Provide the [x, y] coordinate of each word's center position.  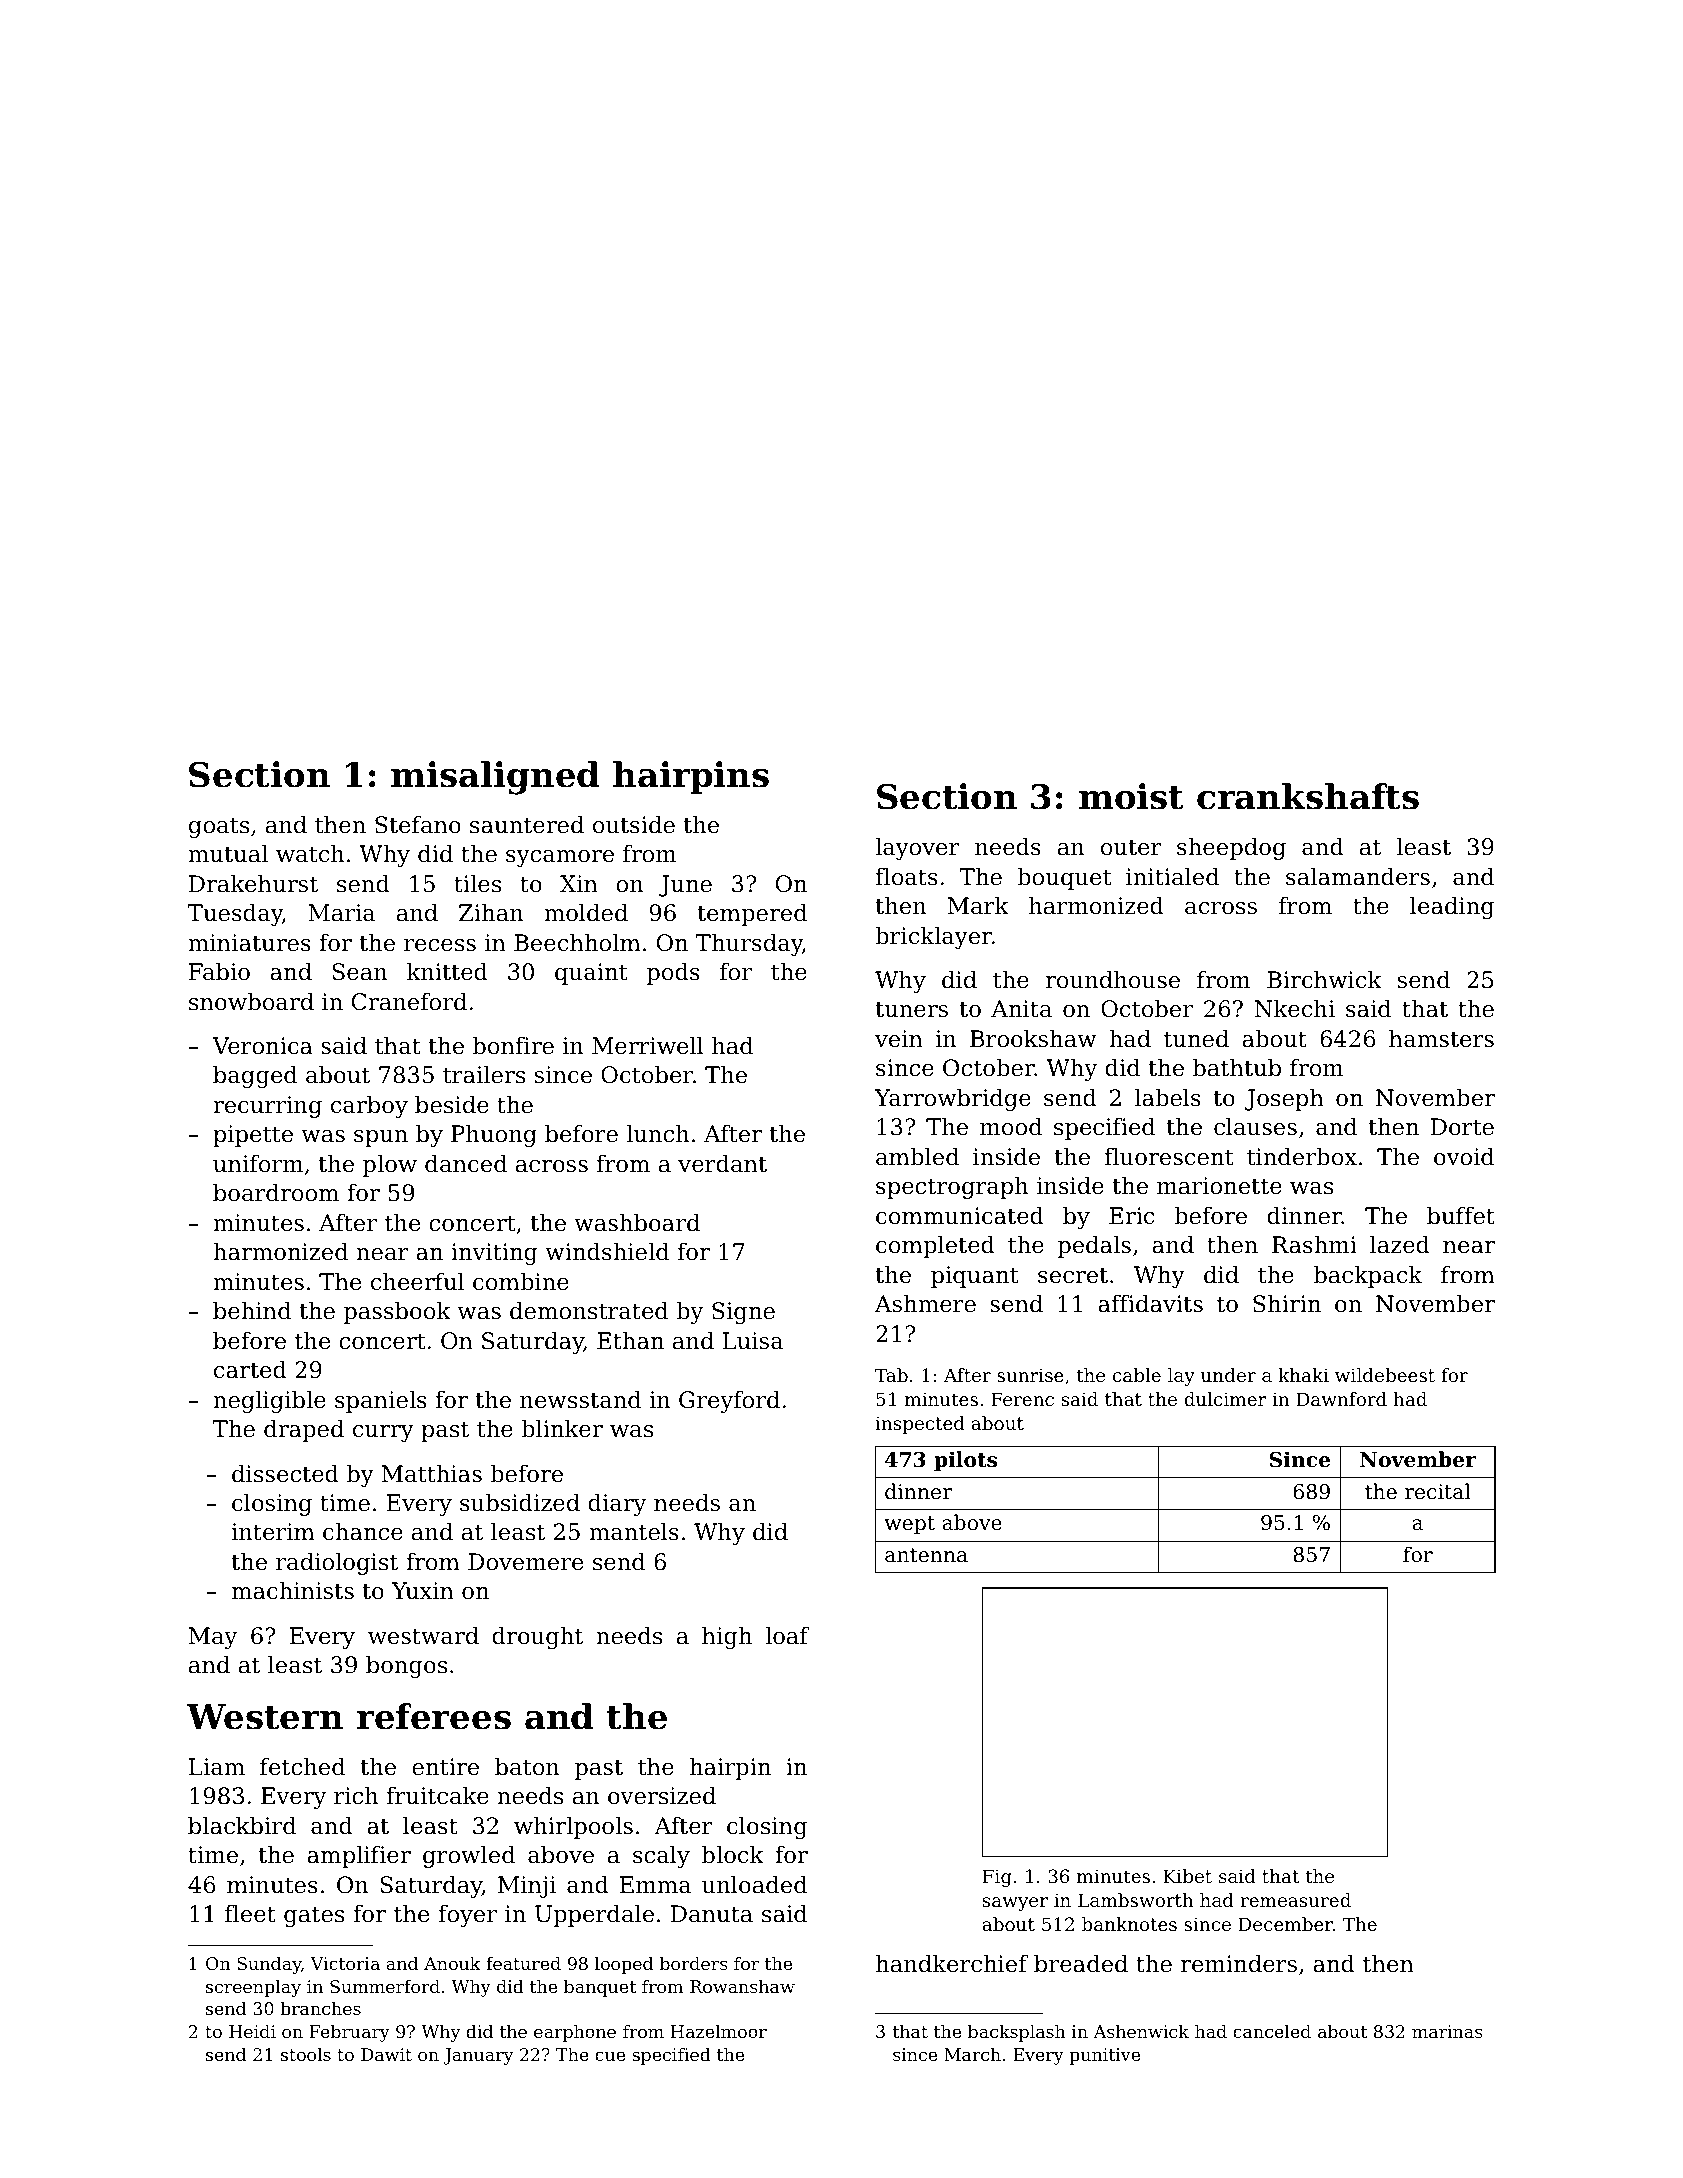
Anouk [452, 1963]
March [972, 2054]
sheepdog [1231, 849]
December [1285, 1924]
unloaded [754, 1885]
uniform [258, 1164]
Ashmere [925, 1304]
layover [917, 849]
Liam [217, 1767]
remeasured [1296, 1900]
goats [219, 827]
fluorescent [1169, 1157]
